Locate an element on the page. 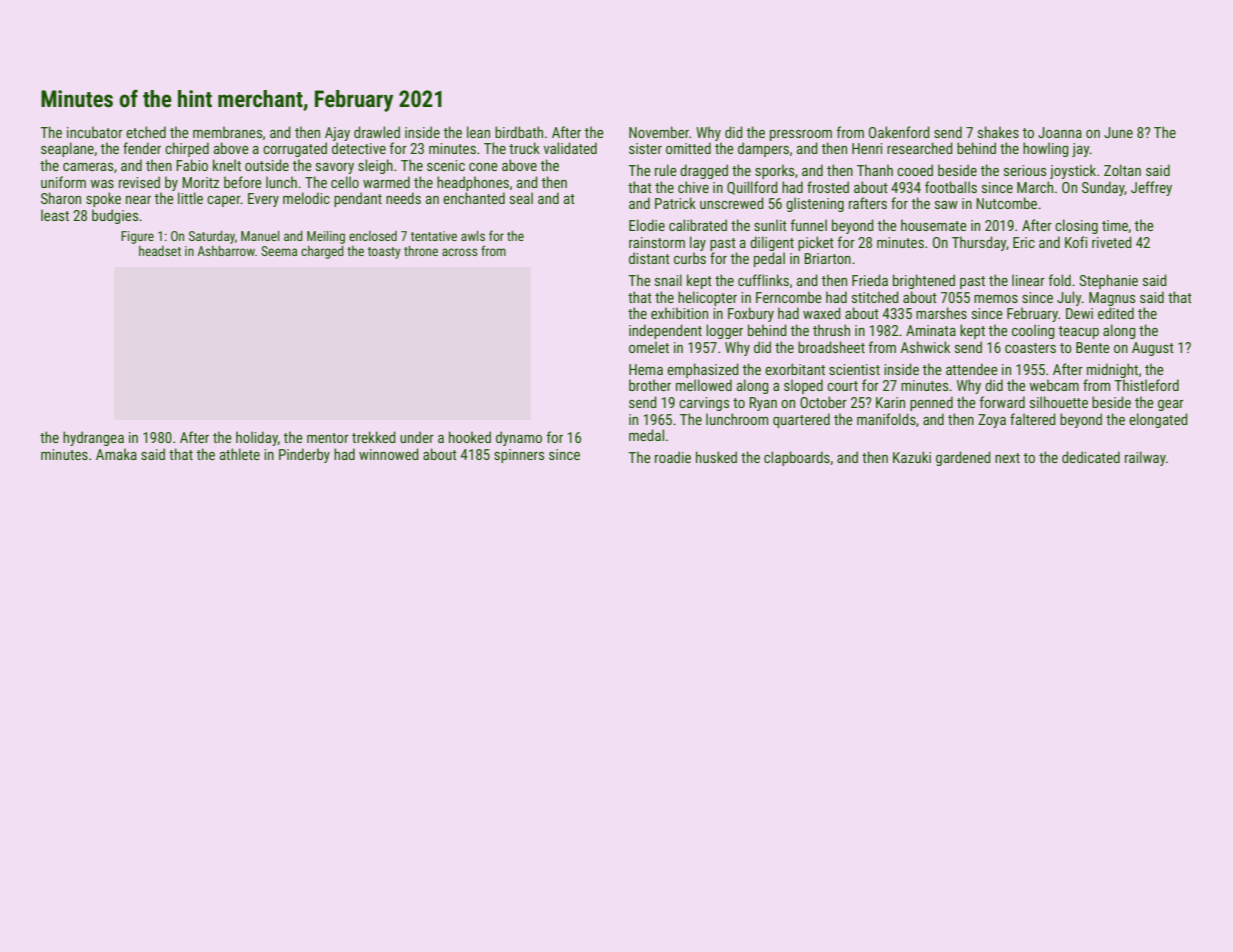  sunlit is located at coordinates (770, 225).
